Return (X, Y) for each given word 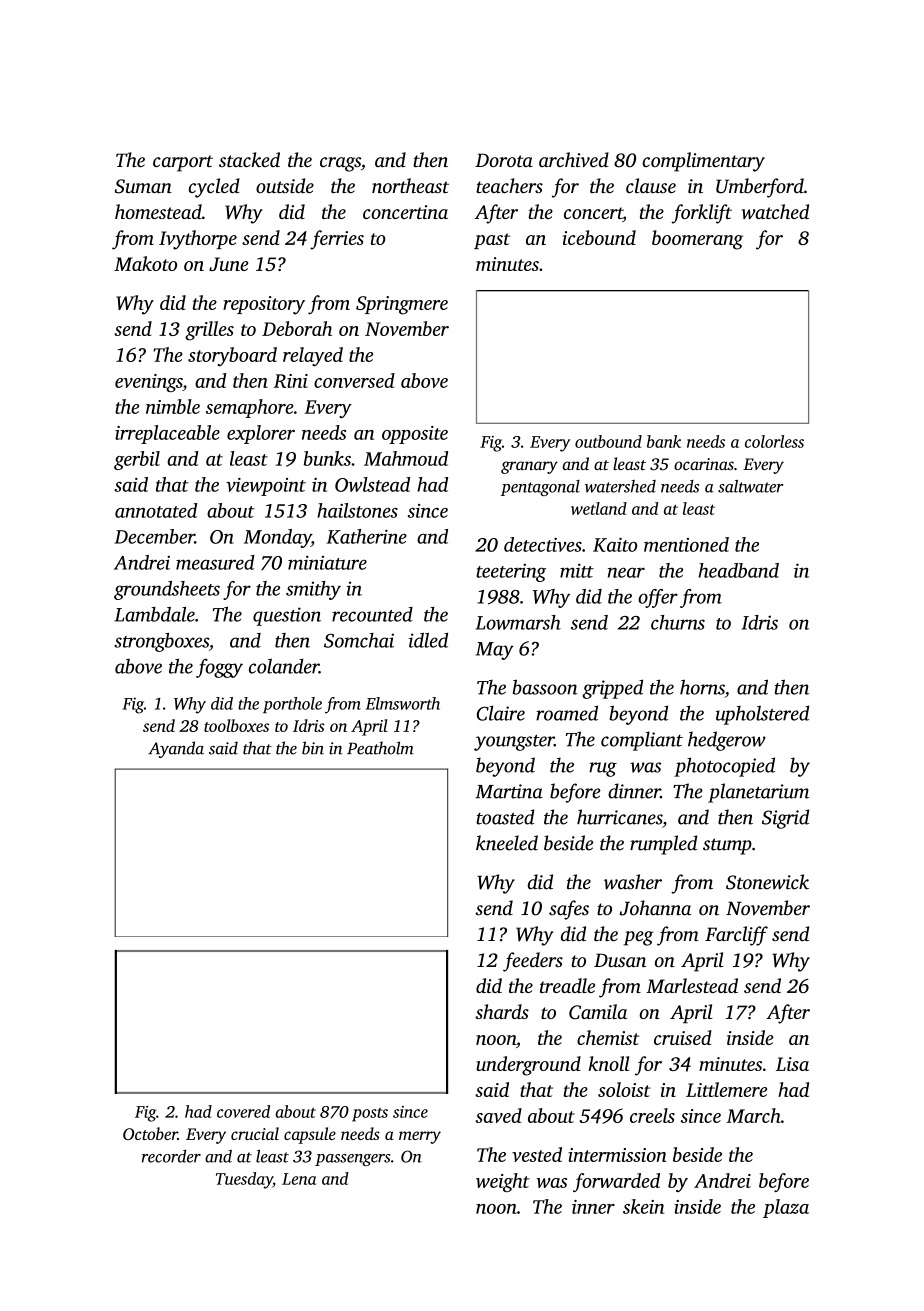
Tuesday (244, 1180)
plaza (786, 1208)
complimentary (703, 162)
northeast (410, 185)
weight (503, 1182)
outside (285, 185)
